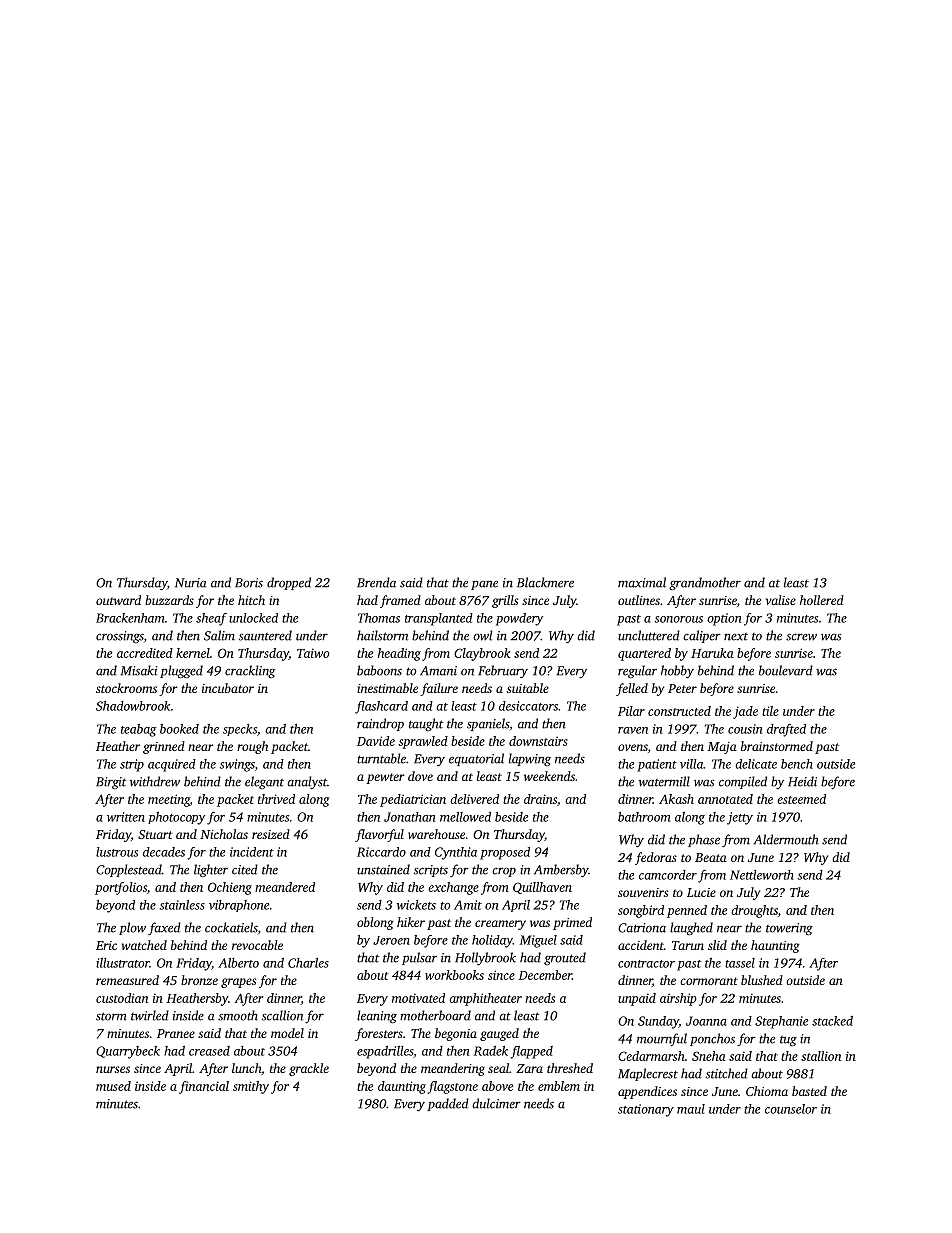 The height and width of the screenshot is (1233, 952). What do you see at coordinates (379, 835) in the screenshot?
I see `flavorful` at bounding box center [379, 835].
